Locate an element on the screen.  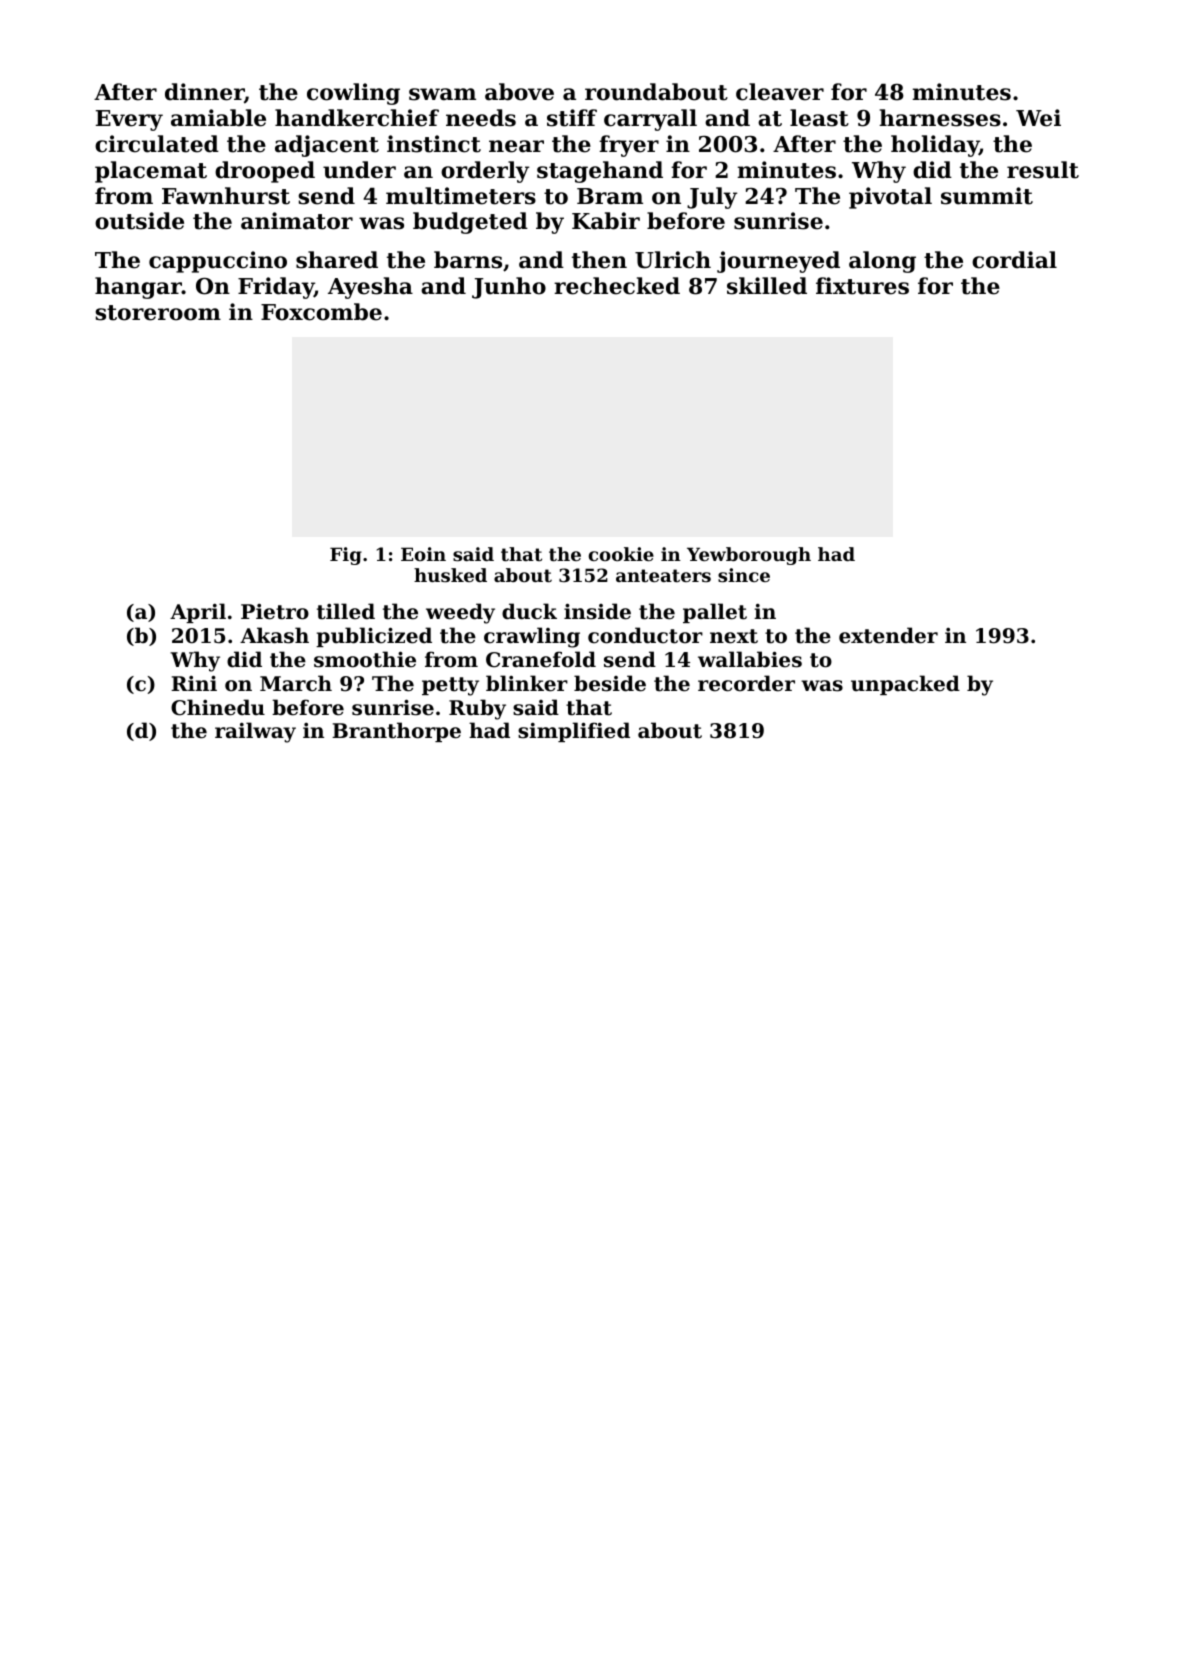
Wei is located at coordinates (1038, 118).
